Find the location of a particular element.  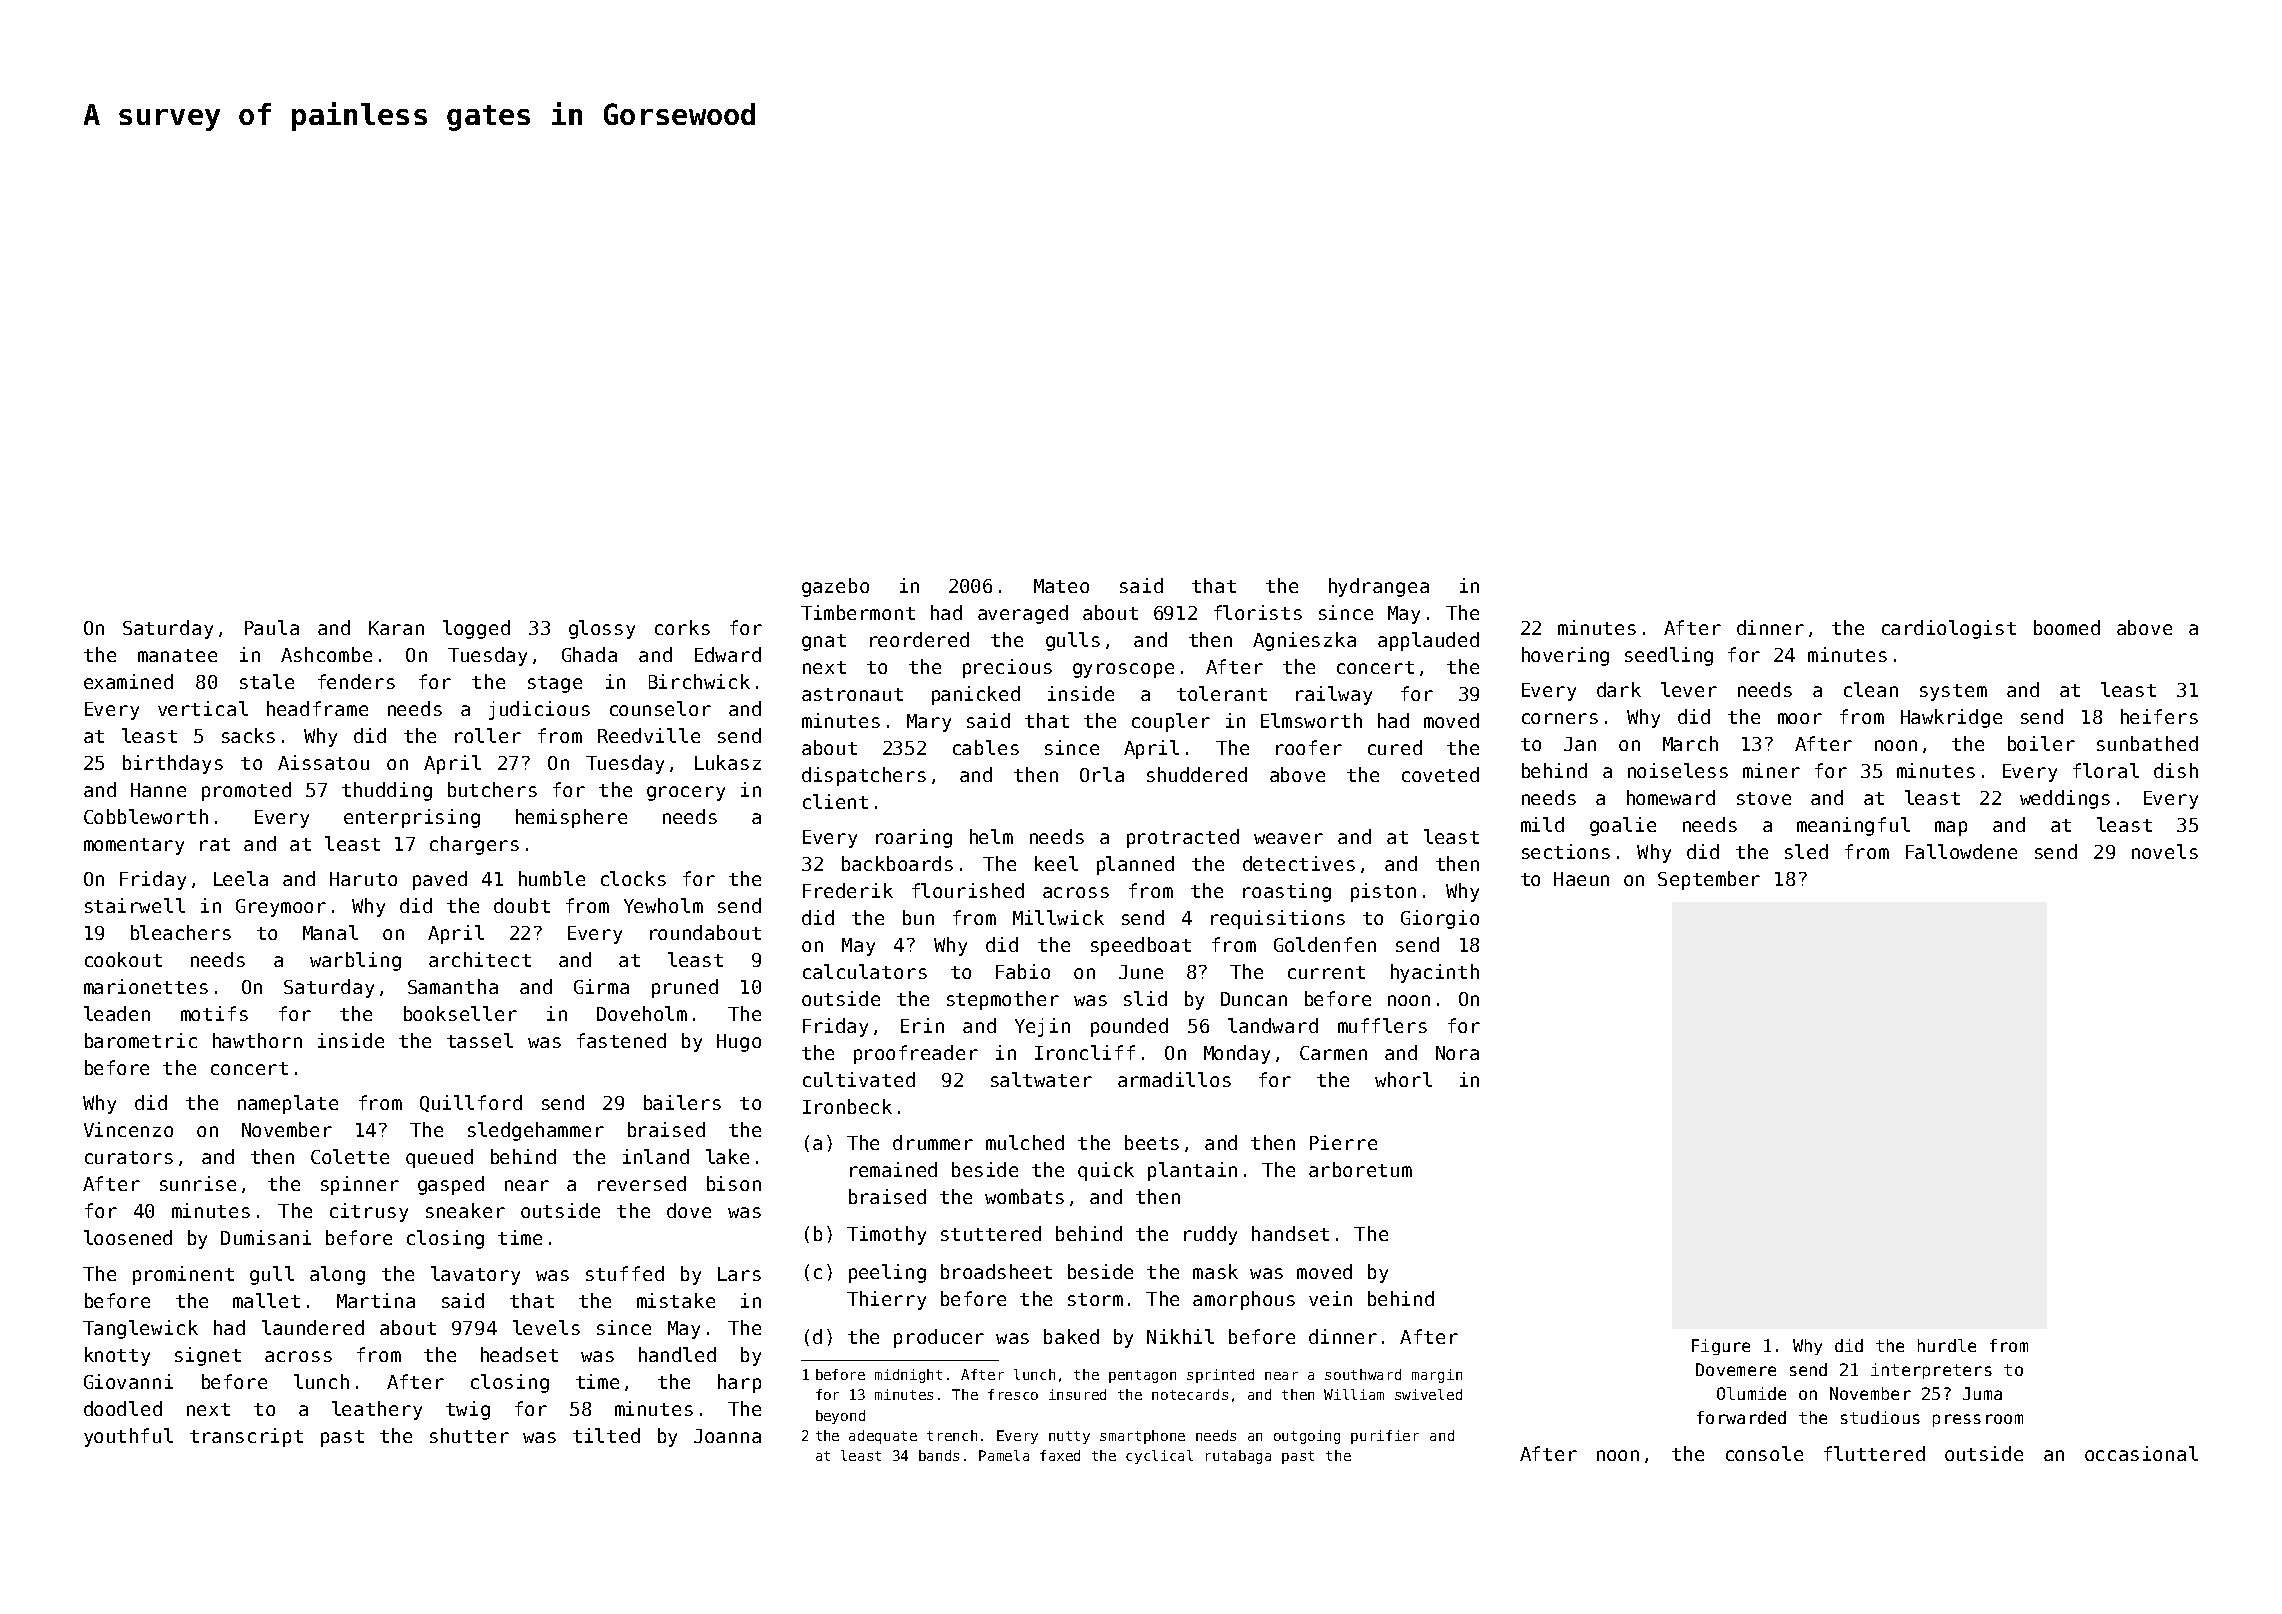

reordered is located at coordinates (919, 639).
